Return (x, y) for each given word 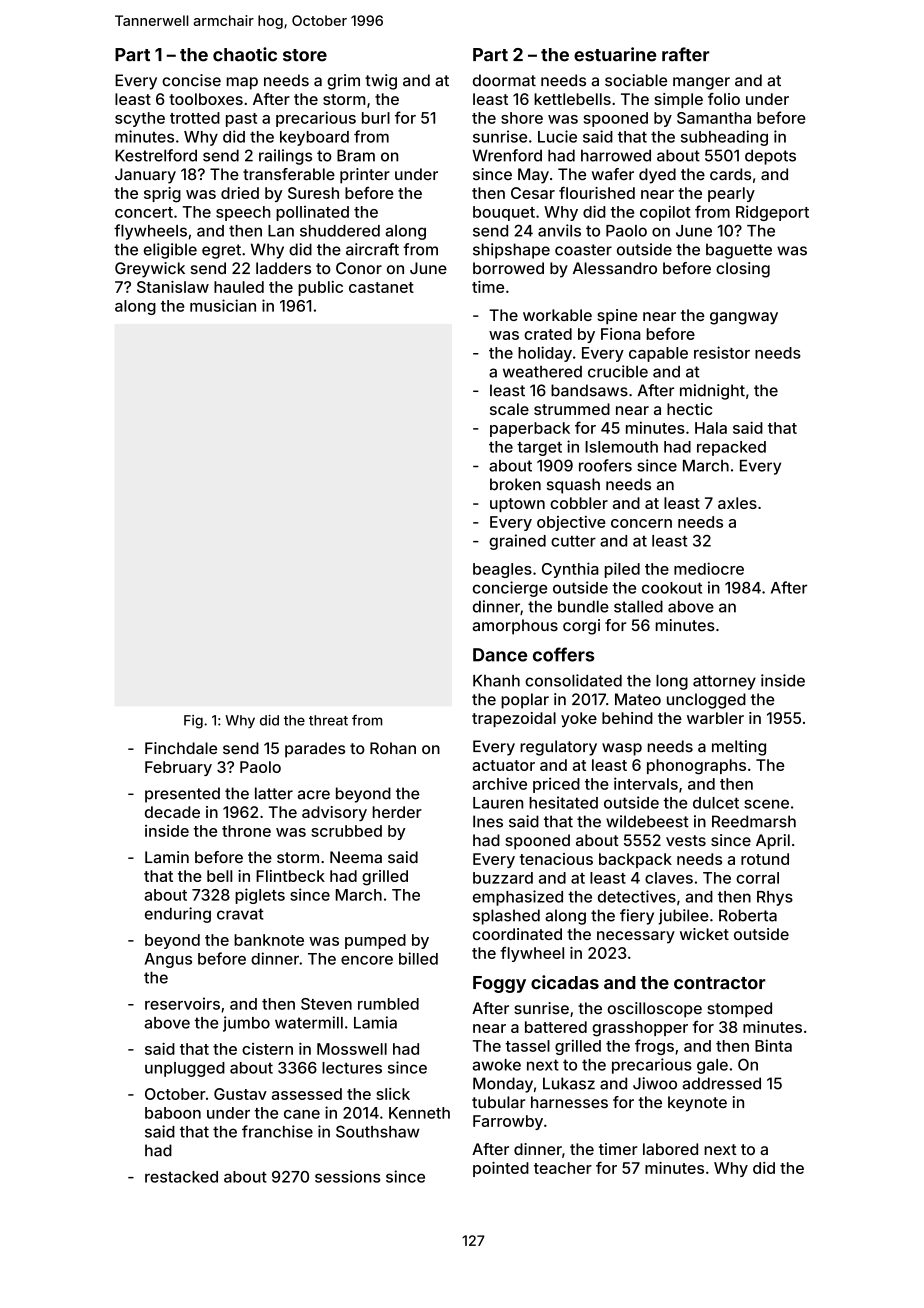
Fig (193, 722)
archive (499, 783)
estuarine (615, 54)
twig (381, 82)
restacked (181, 1177)
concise (191, 80)
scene (766, 804)
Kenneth (419, 1113)
